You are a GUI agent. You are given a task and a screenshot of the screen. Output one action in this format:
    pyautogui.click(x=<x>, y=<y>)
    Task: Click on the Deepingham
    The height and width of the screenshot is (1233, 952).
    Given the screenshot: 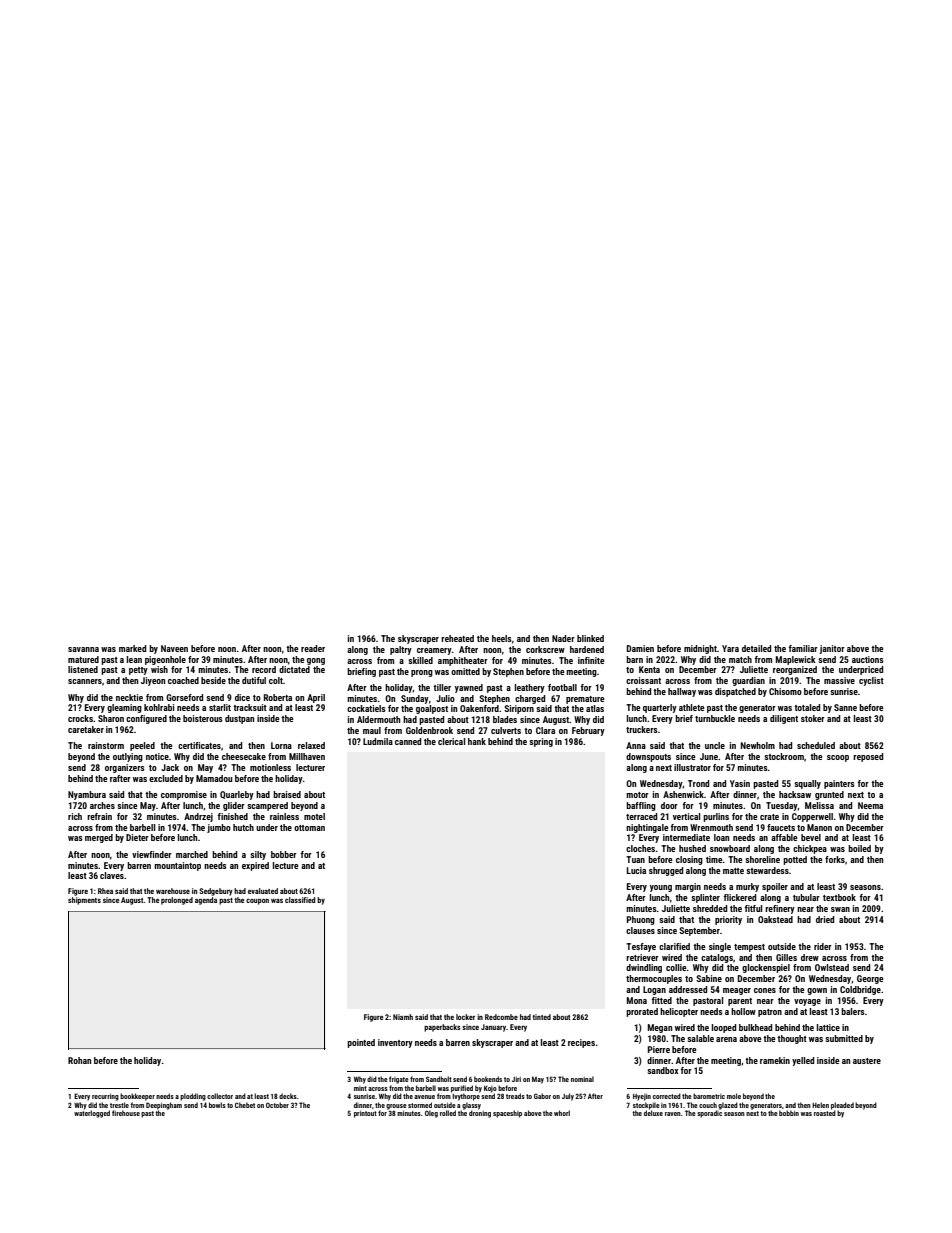 What is the action you would take?
    pyautogui.click(x=164, y=1106)
